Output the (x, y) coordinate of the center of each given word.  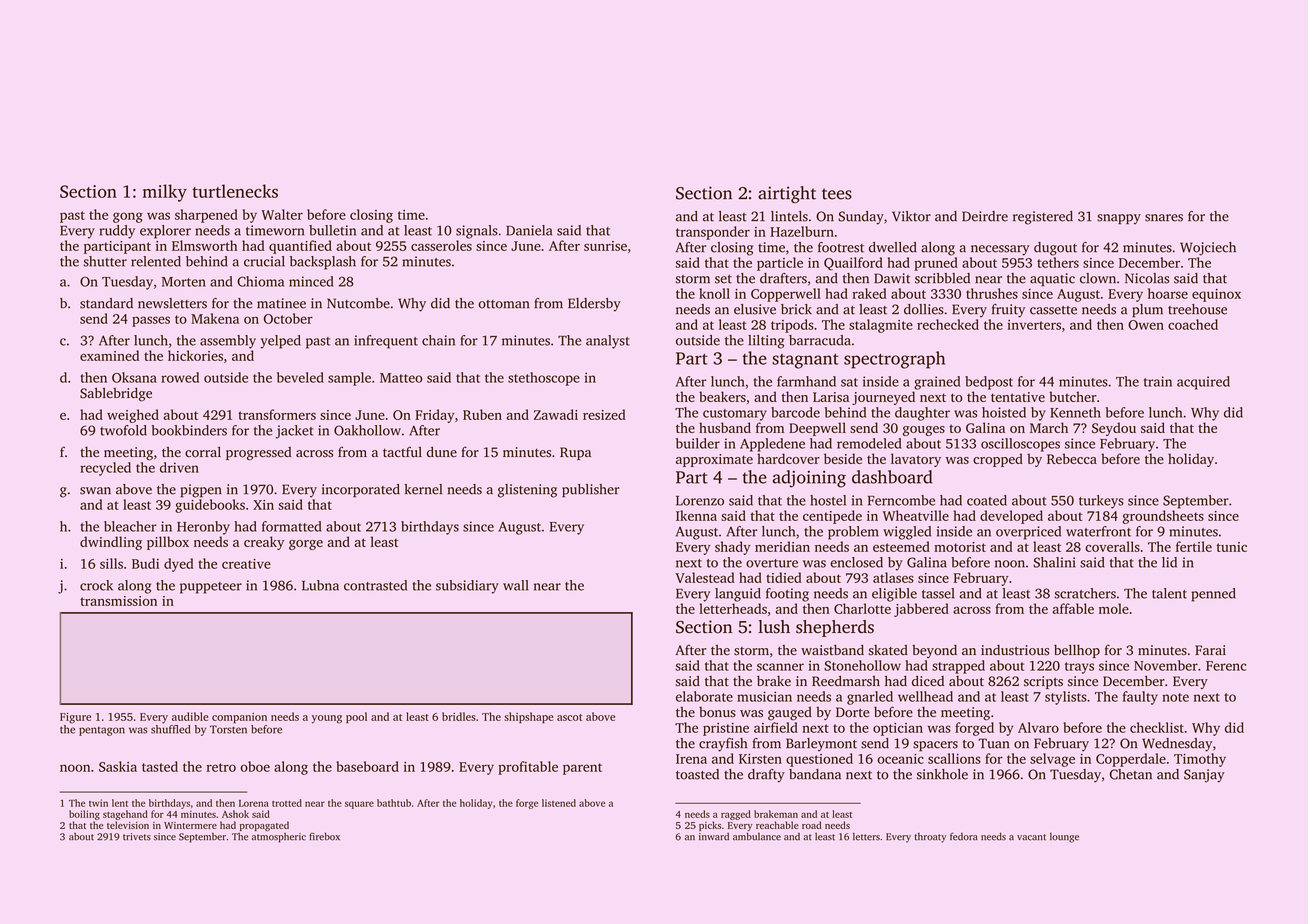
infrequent (386, 342)
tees (837, 194)
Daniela (529, 230)
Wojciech (1208, 249)
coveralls (1112, 546)
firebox (324, 837)
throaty (930, 838)
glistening (527, 491)
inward (714, 837)
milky (165, 193)
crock (96, 585)
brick (796, 309)
